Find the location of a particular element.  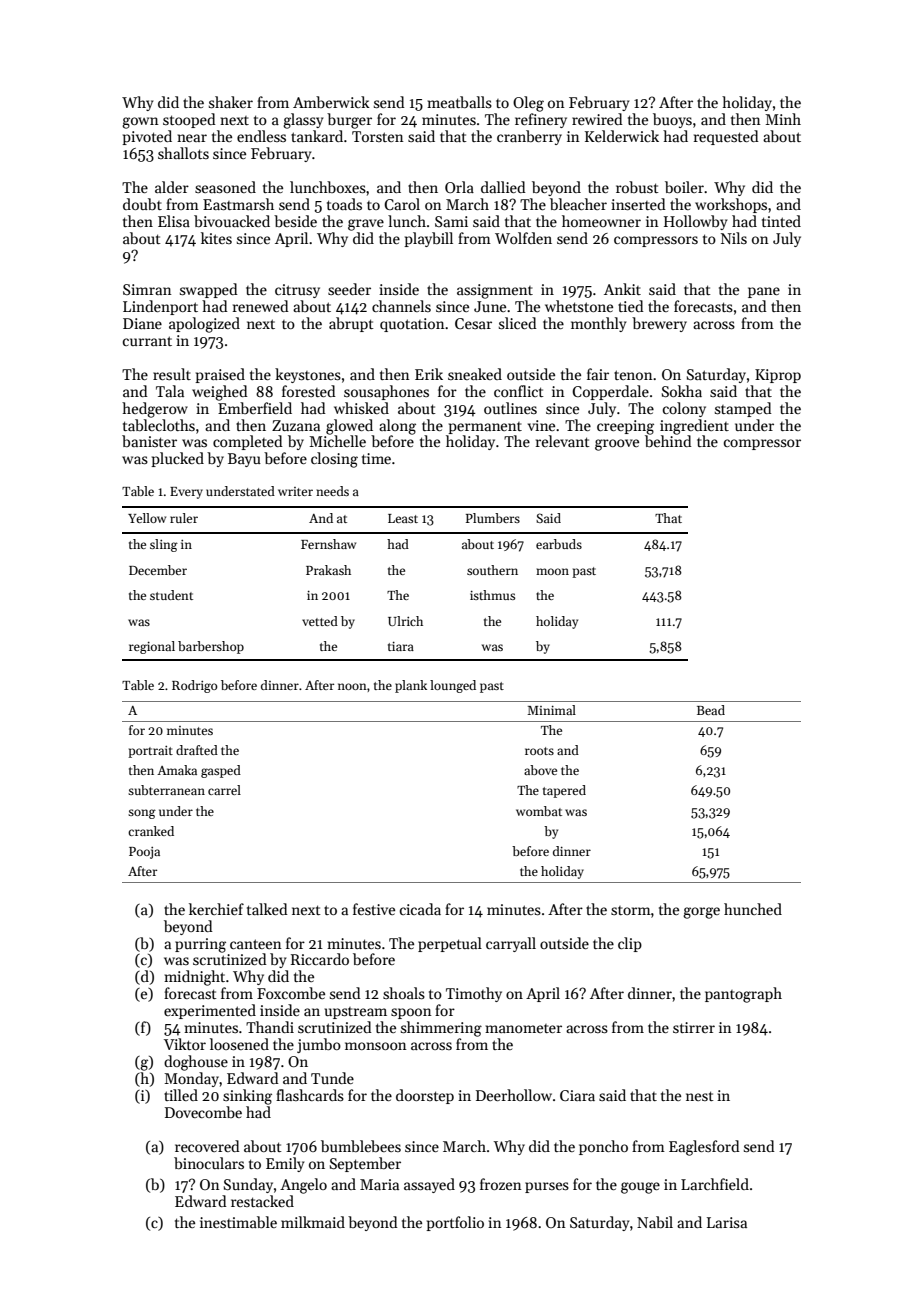

glassy is located at coordinates (303, 121).
